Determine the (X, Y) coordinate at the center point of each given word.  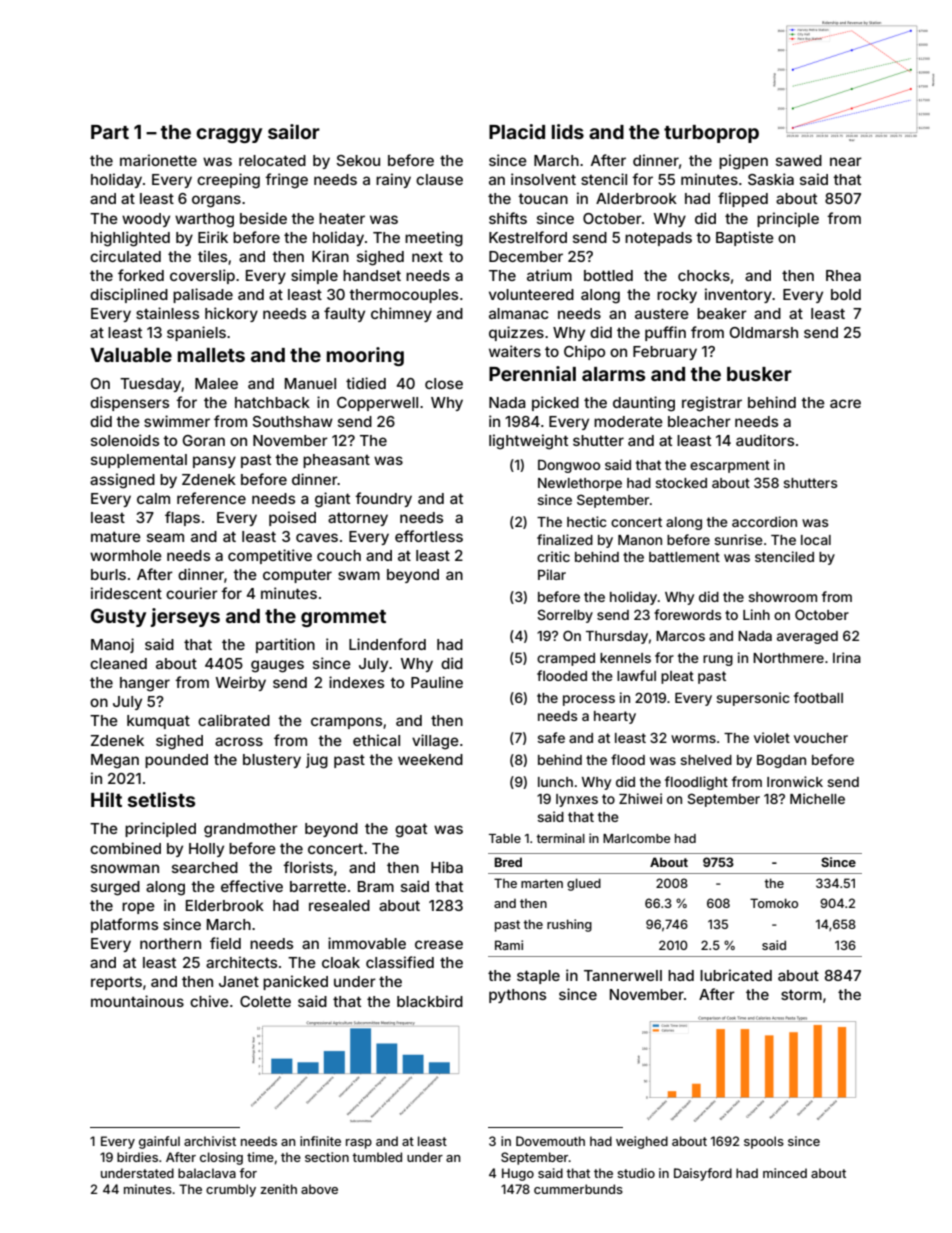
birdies (137, 1157)
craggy (229, 135)
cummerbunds (578, 1189)
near (846, 161)
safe (551, 737)
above (319, 1189)
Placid (517, 131)
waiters (515, 351)
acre (845, 403)
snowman (125, 868)
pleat (677, 677)
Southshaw (293, 421)
